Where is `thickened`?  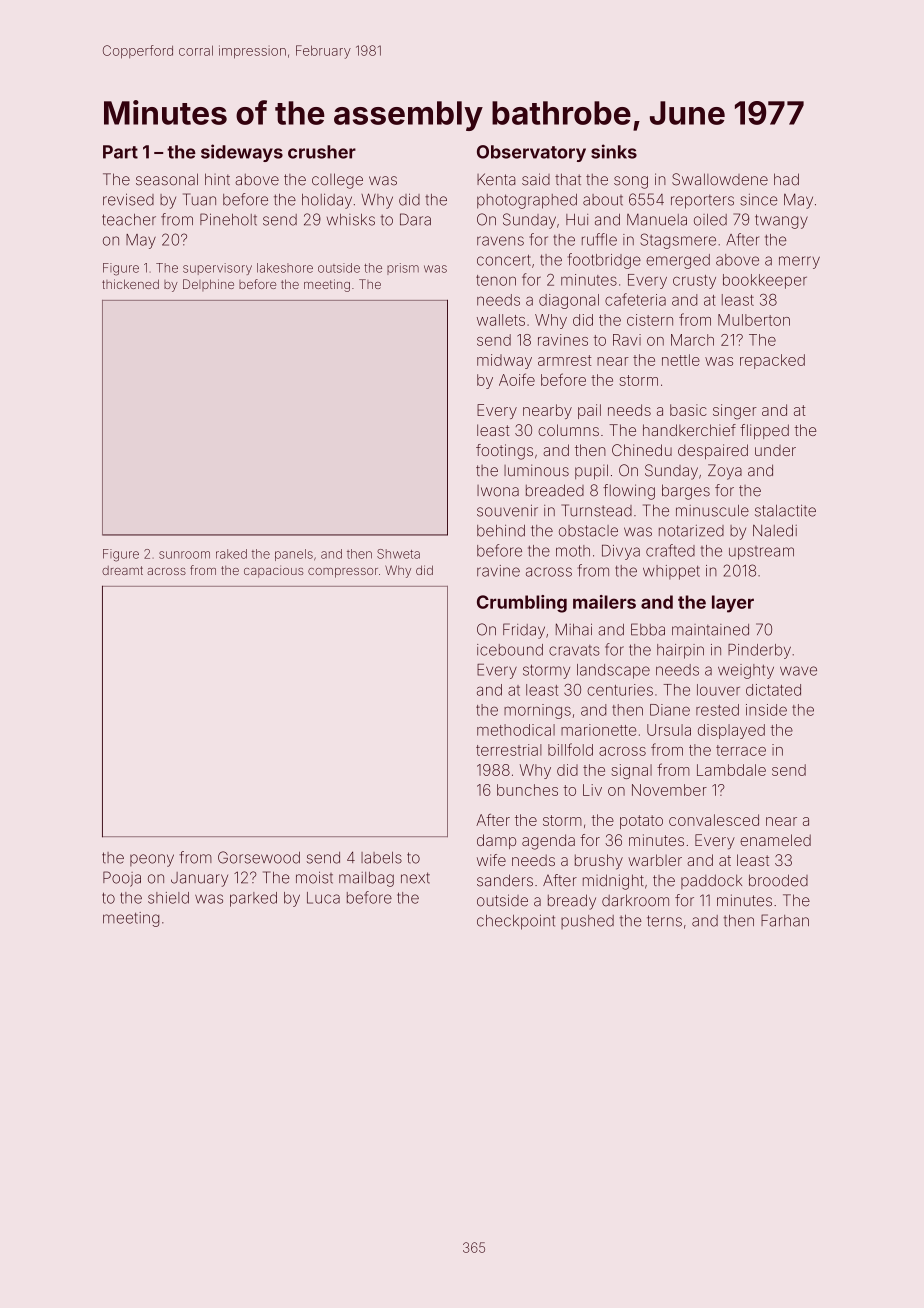 thickened is located at coordinates (130, 284).
